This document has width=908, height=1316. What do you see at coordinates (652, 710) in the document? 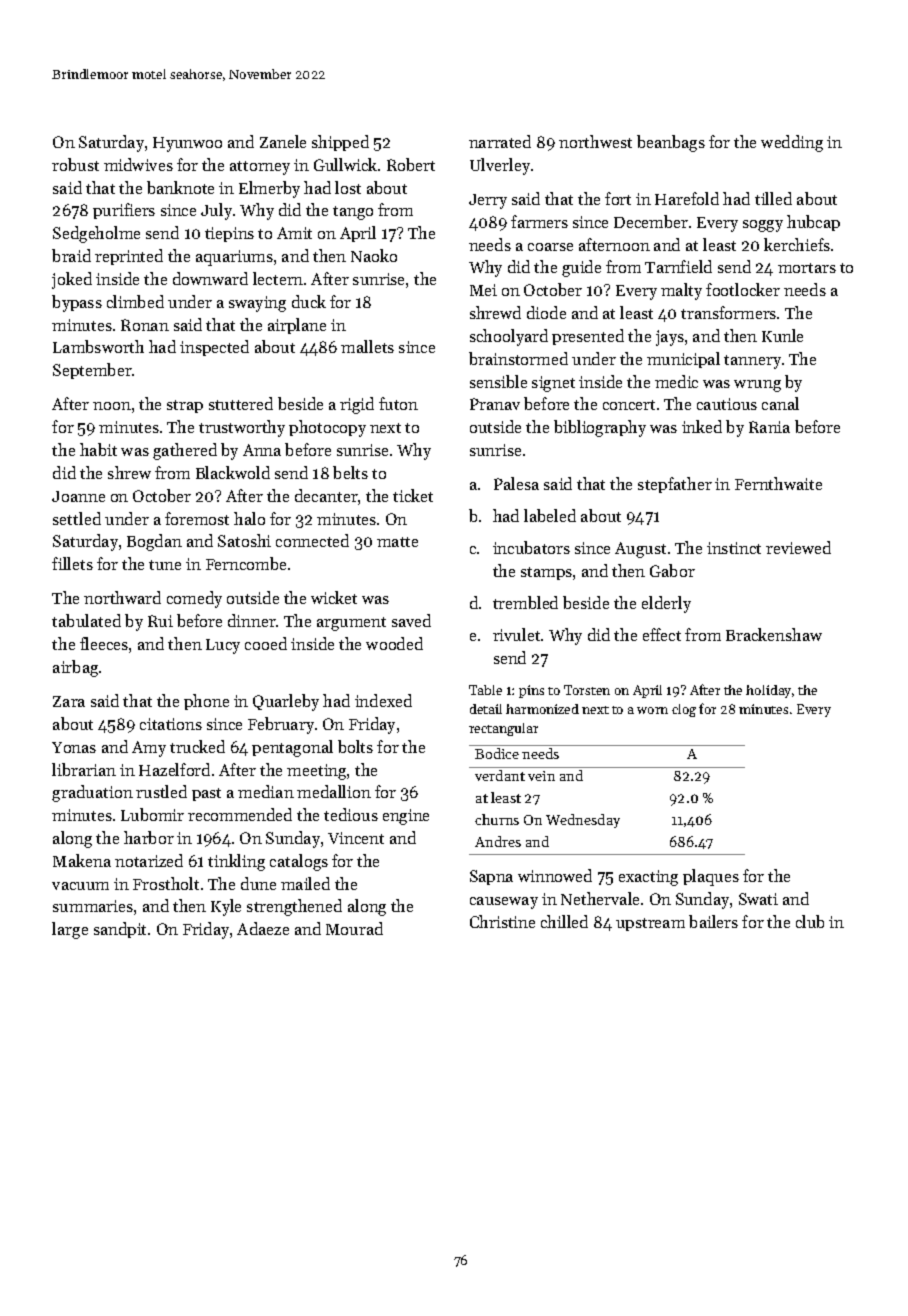
I see `worn` at bounding box center [652, 710].
